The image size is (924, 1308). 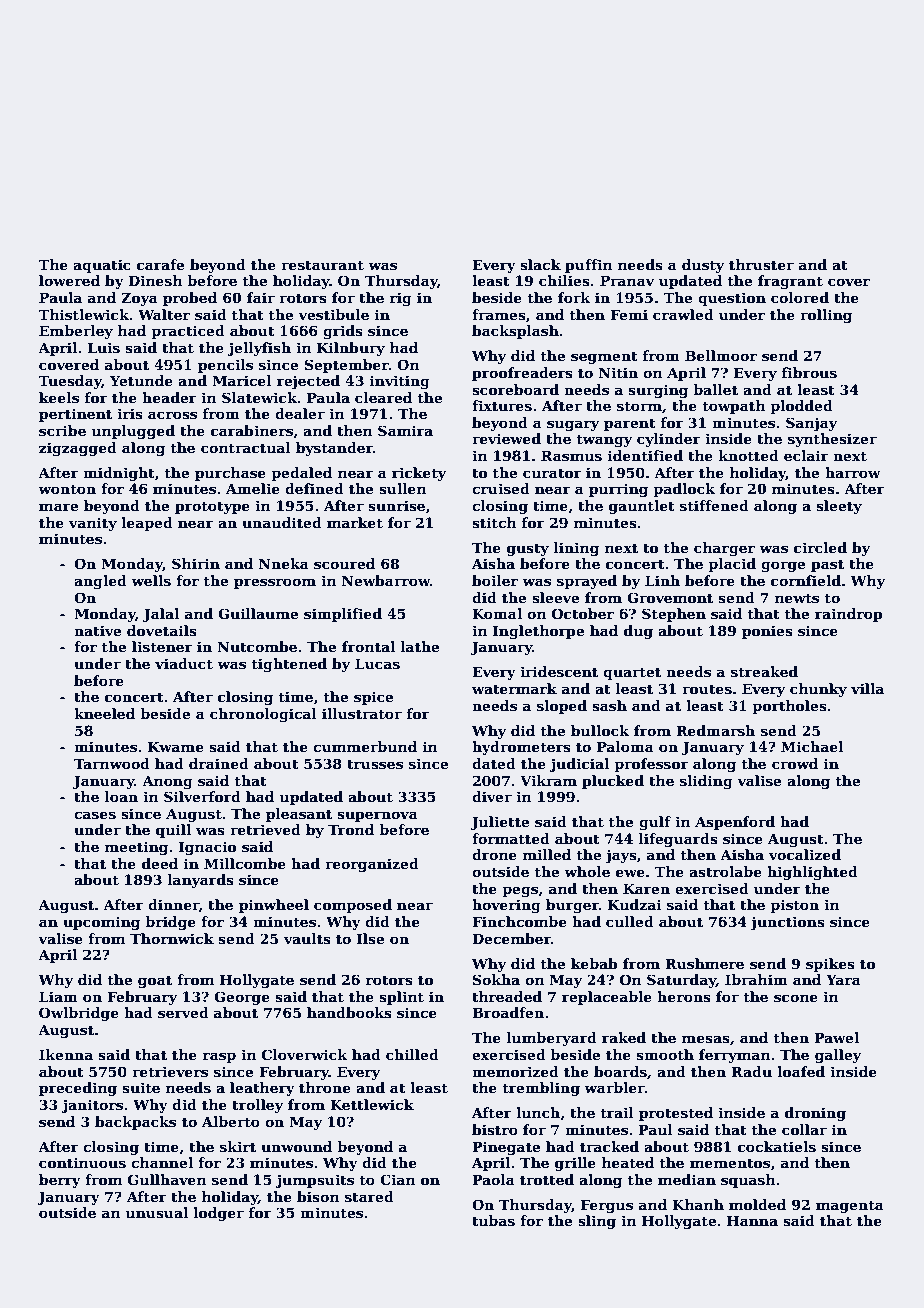 I want to click on Kwame, so click(x=176, y=746).
